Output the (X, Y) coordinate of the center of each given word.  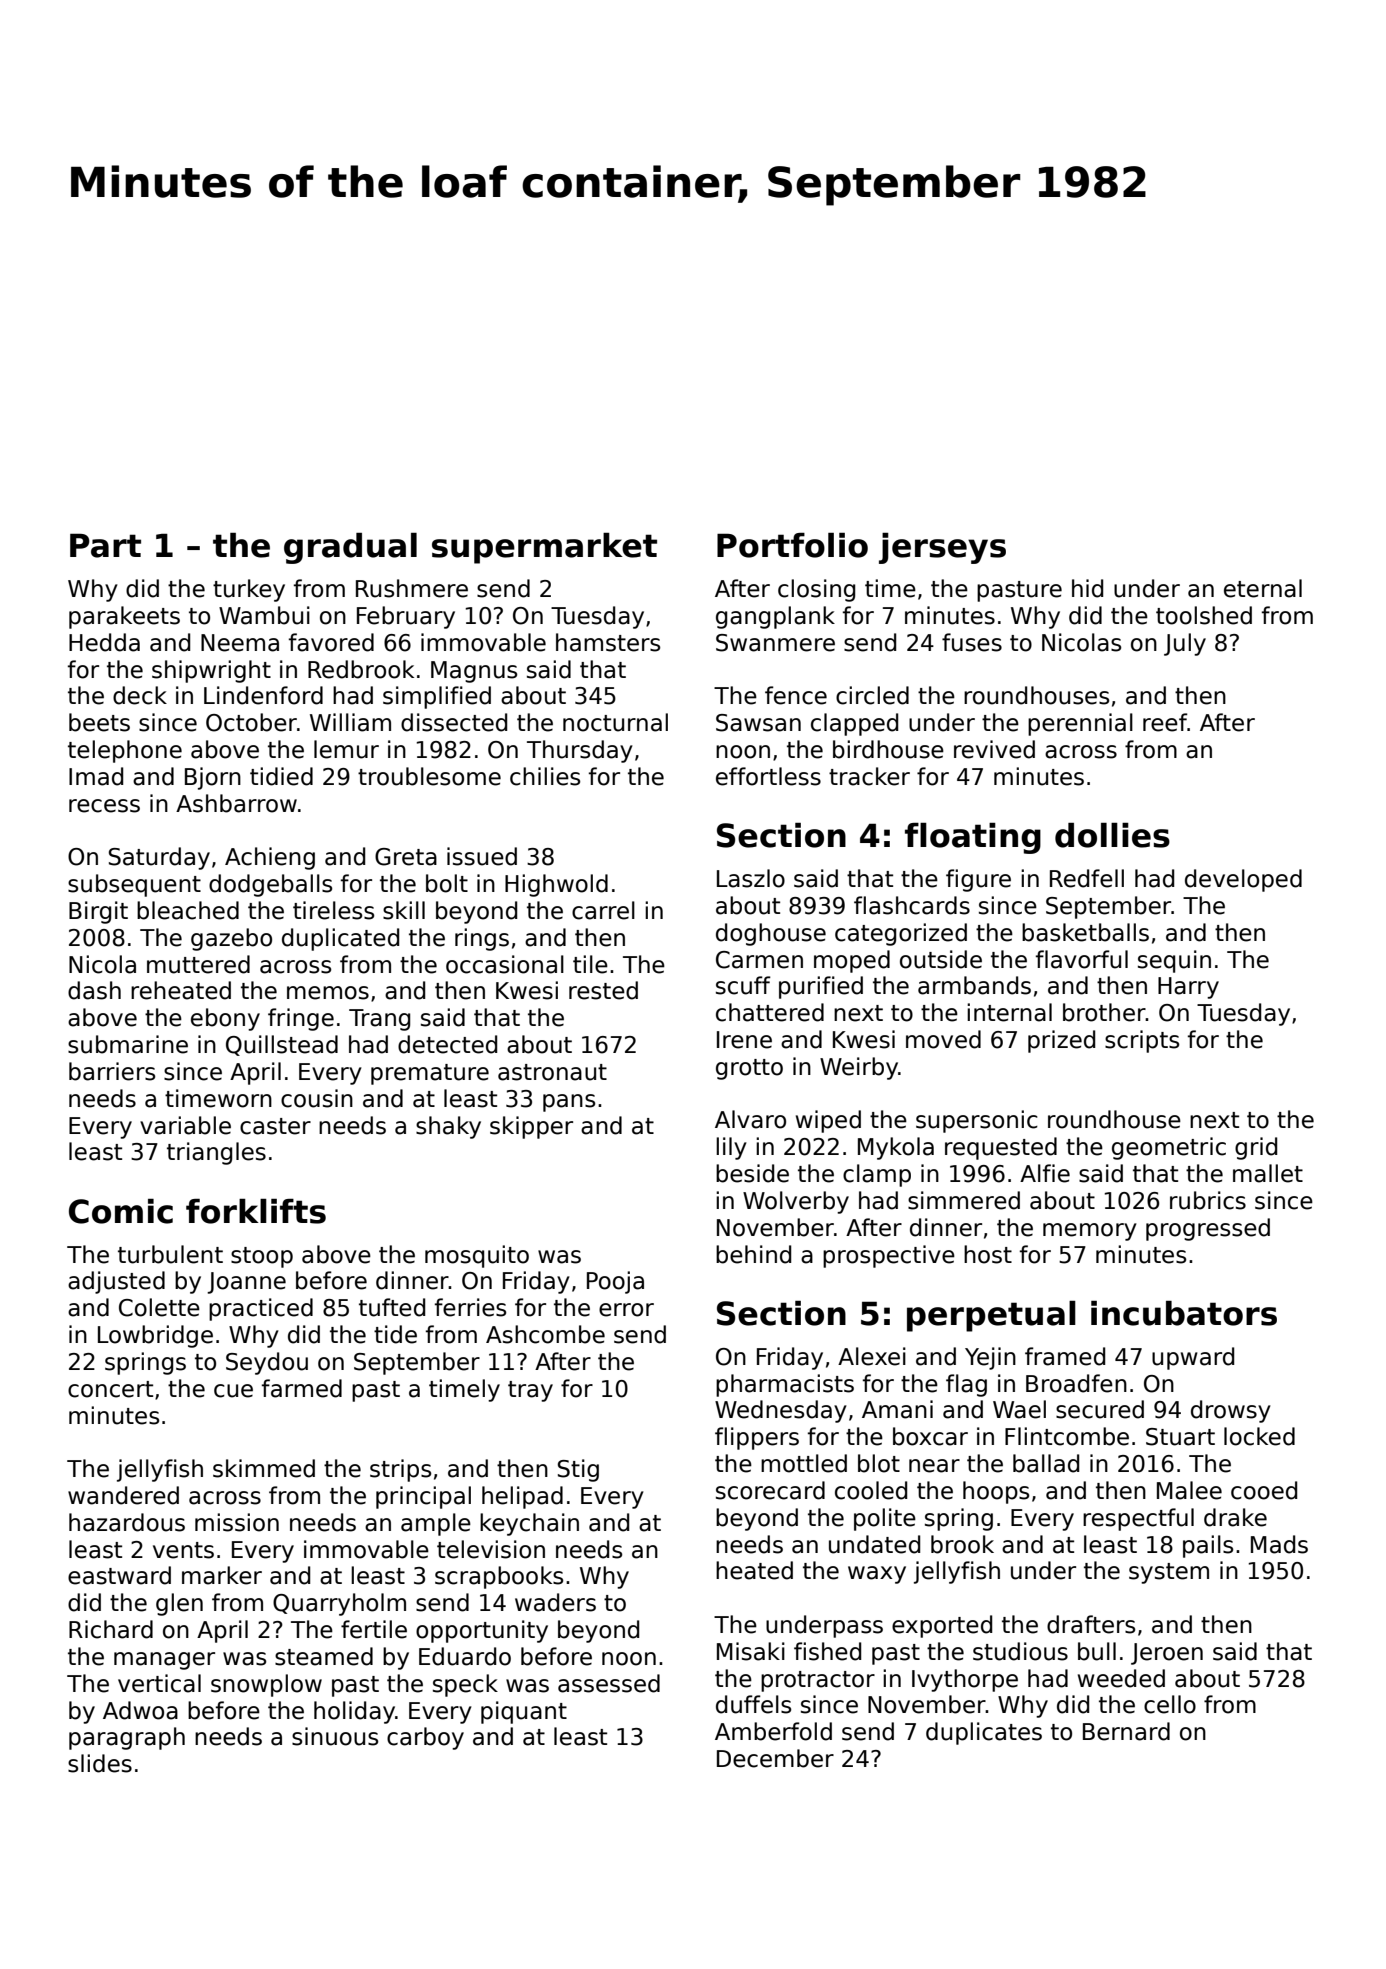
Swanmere (775, 643)
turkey (249, 590)
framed (1065, 1356)
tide (395, 1334)
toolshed (1204, 615)
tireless (333, 910)
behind (753, 1254)
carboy (425, 1738)
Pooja (615, 1282)
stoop (262, 1257)
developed (1243, 880)
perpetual (991, 1316)
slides (100, 1763)
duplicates (984, 1733)
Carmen (759, 960)
